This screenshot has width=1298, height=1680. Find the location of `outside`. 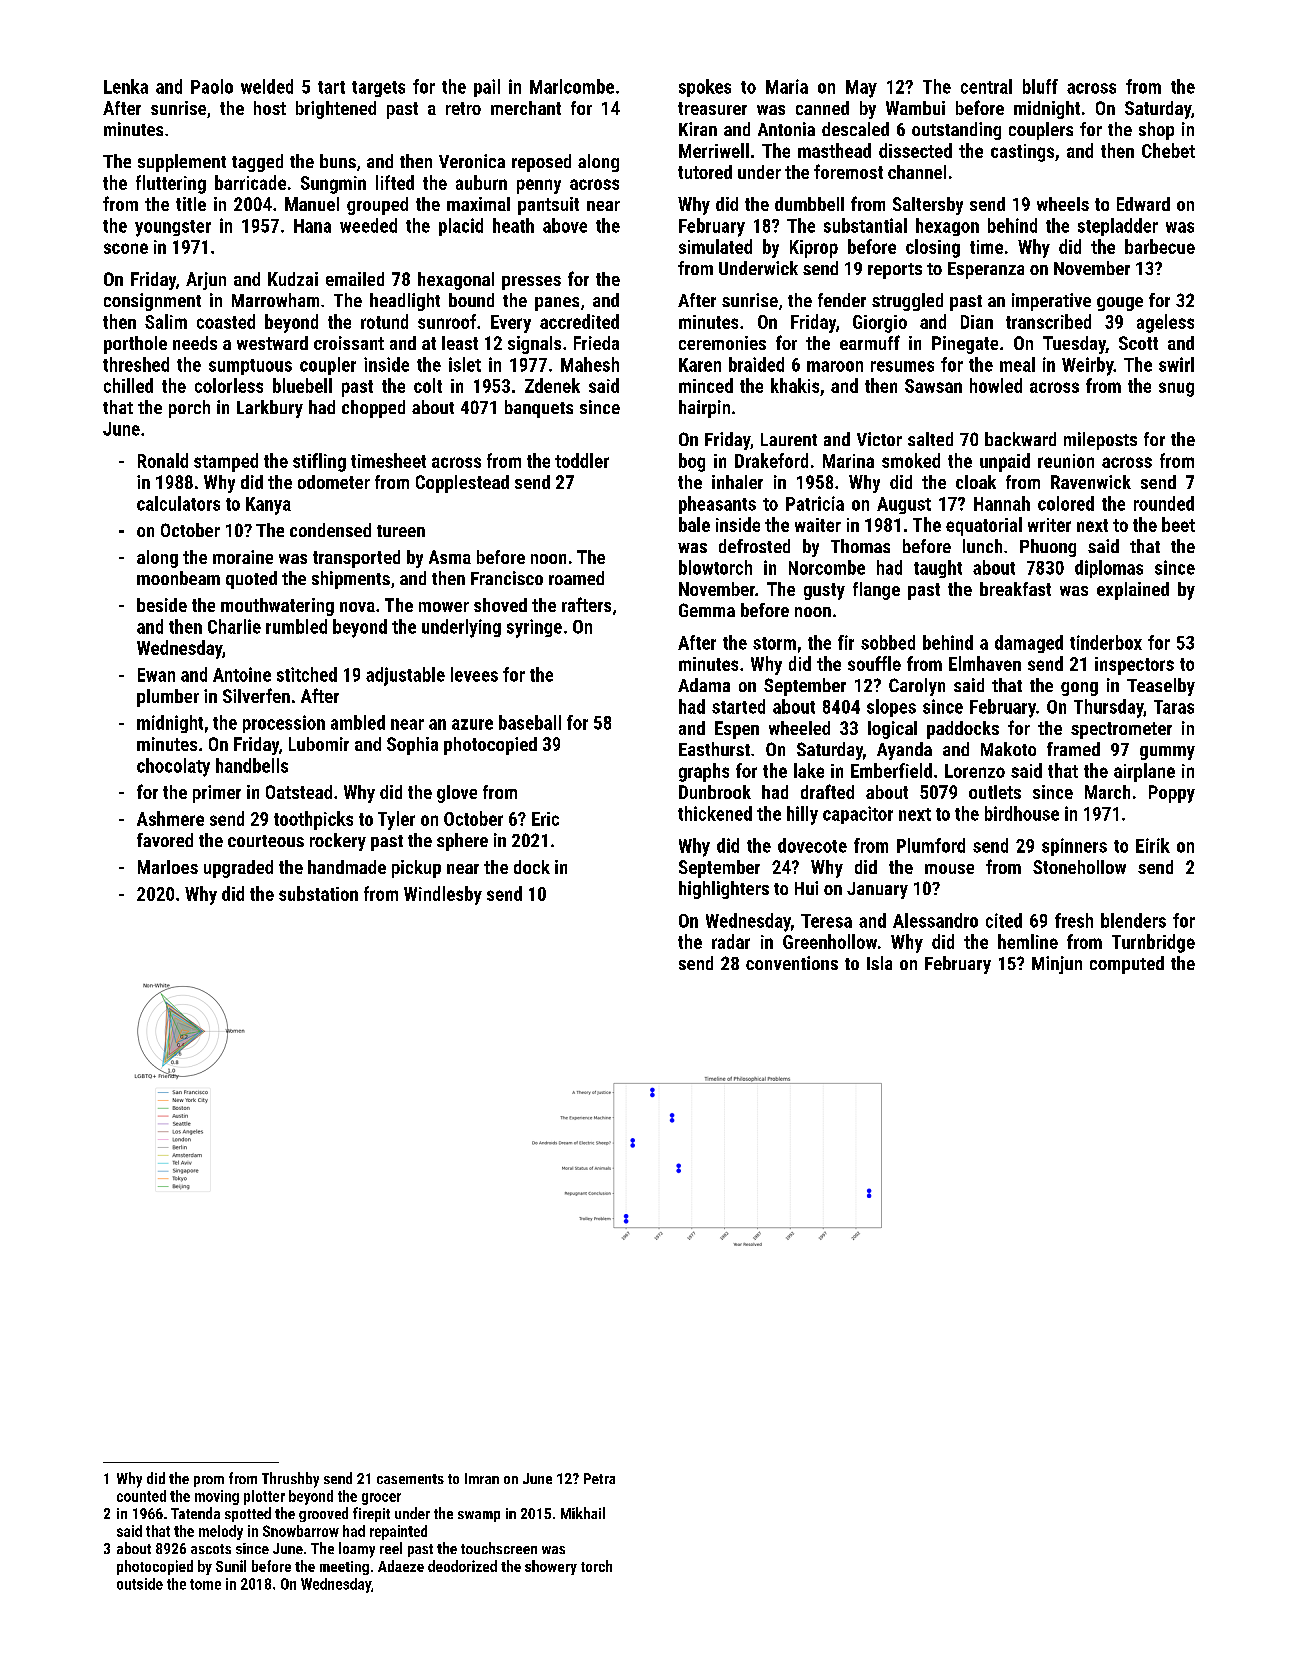

outside is located at coordinates (140, 1584).
